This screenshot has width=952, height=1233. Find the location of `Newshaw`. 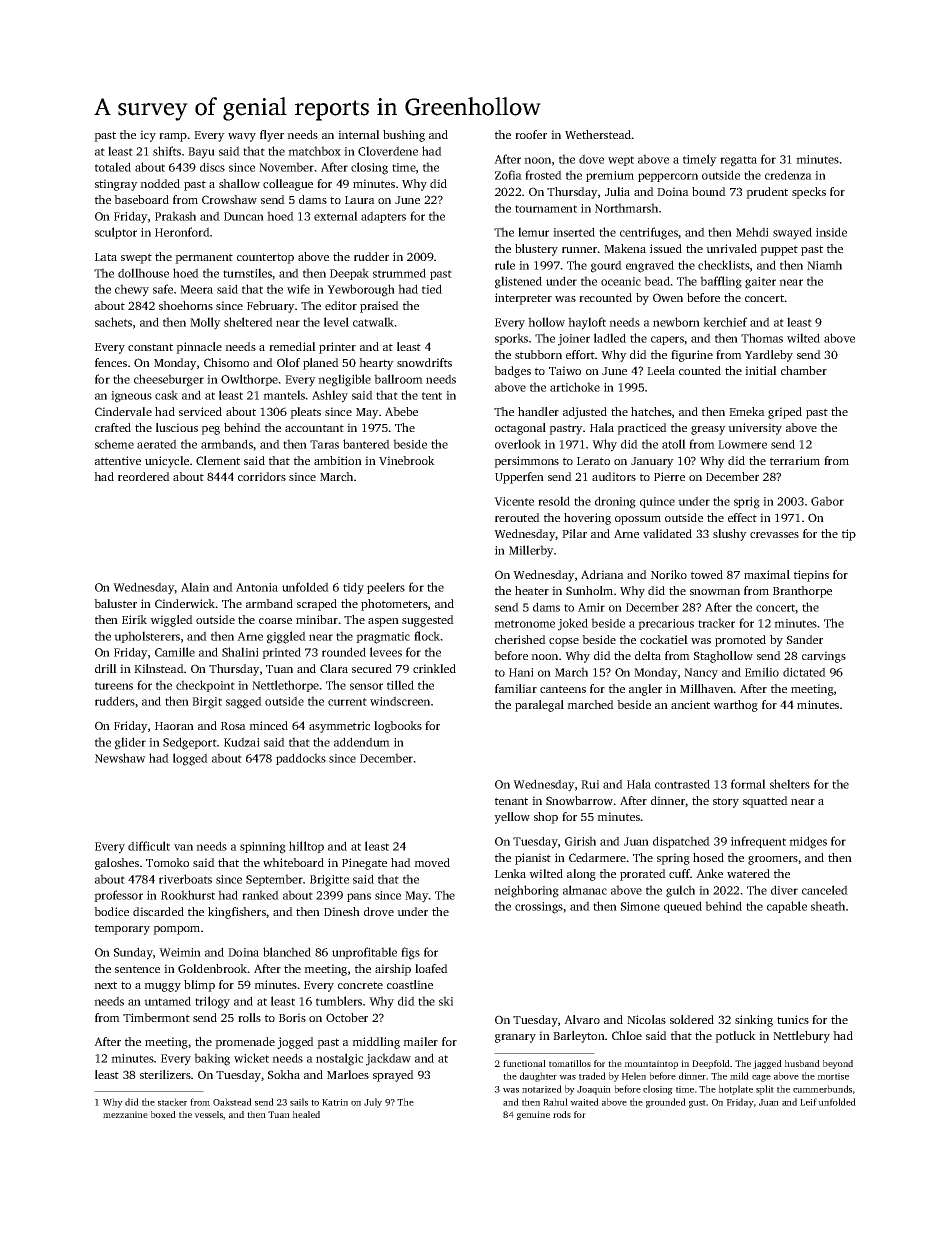

Newshaw is located at coordinates (120, 758).
